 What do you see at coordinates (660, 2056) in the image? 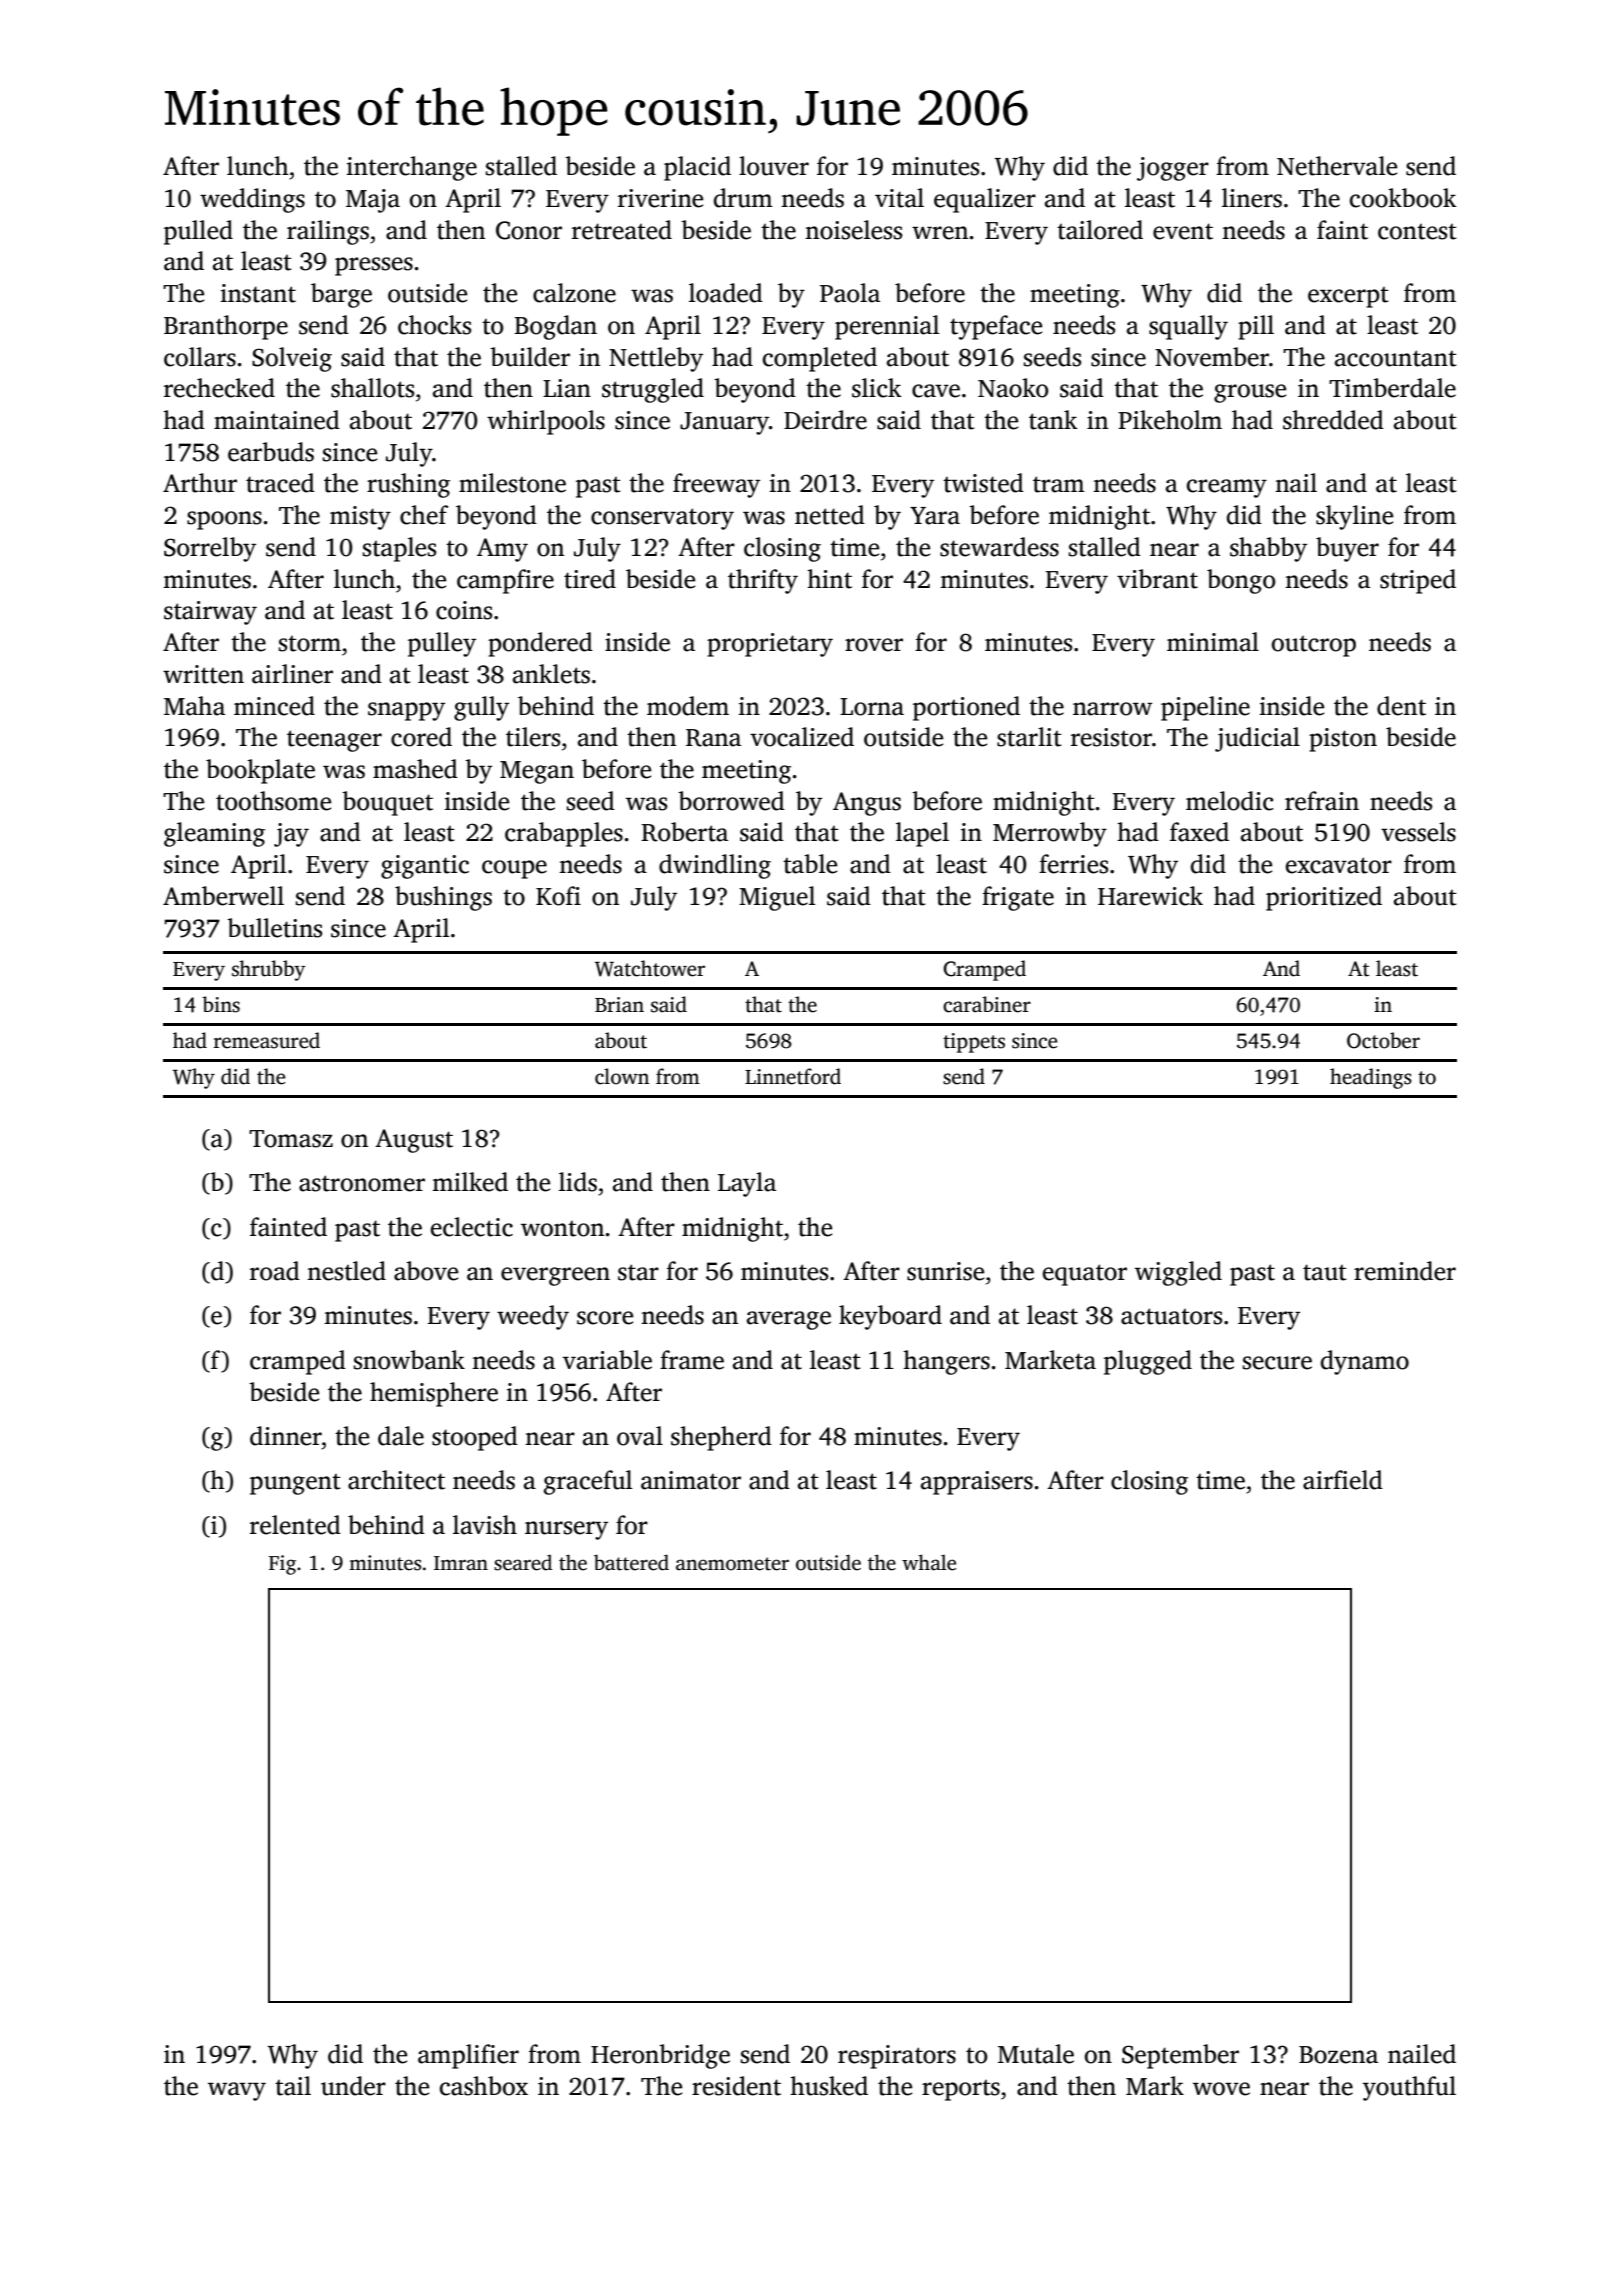
I see `Heronbridge` at bounding box center [660, 2056].
